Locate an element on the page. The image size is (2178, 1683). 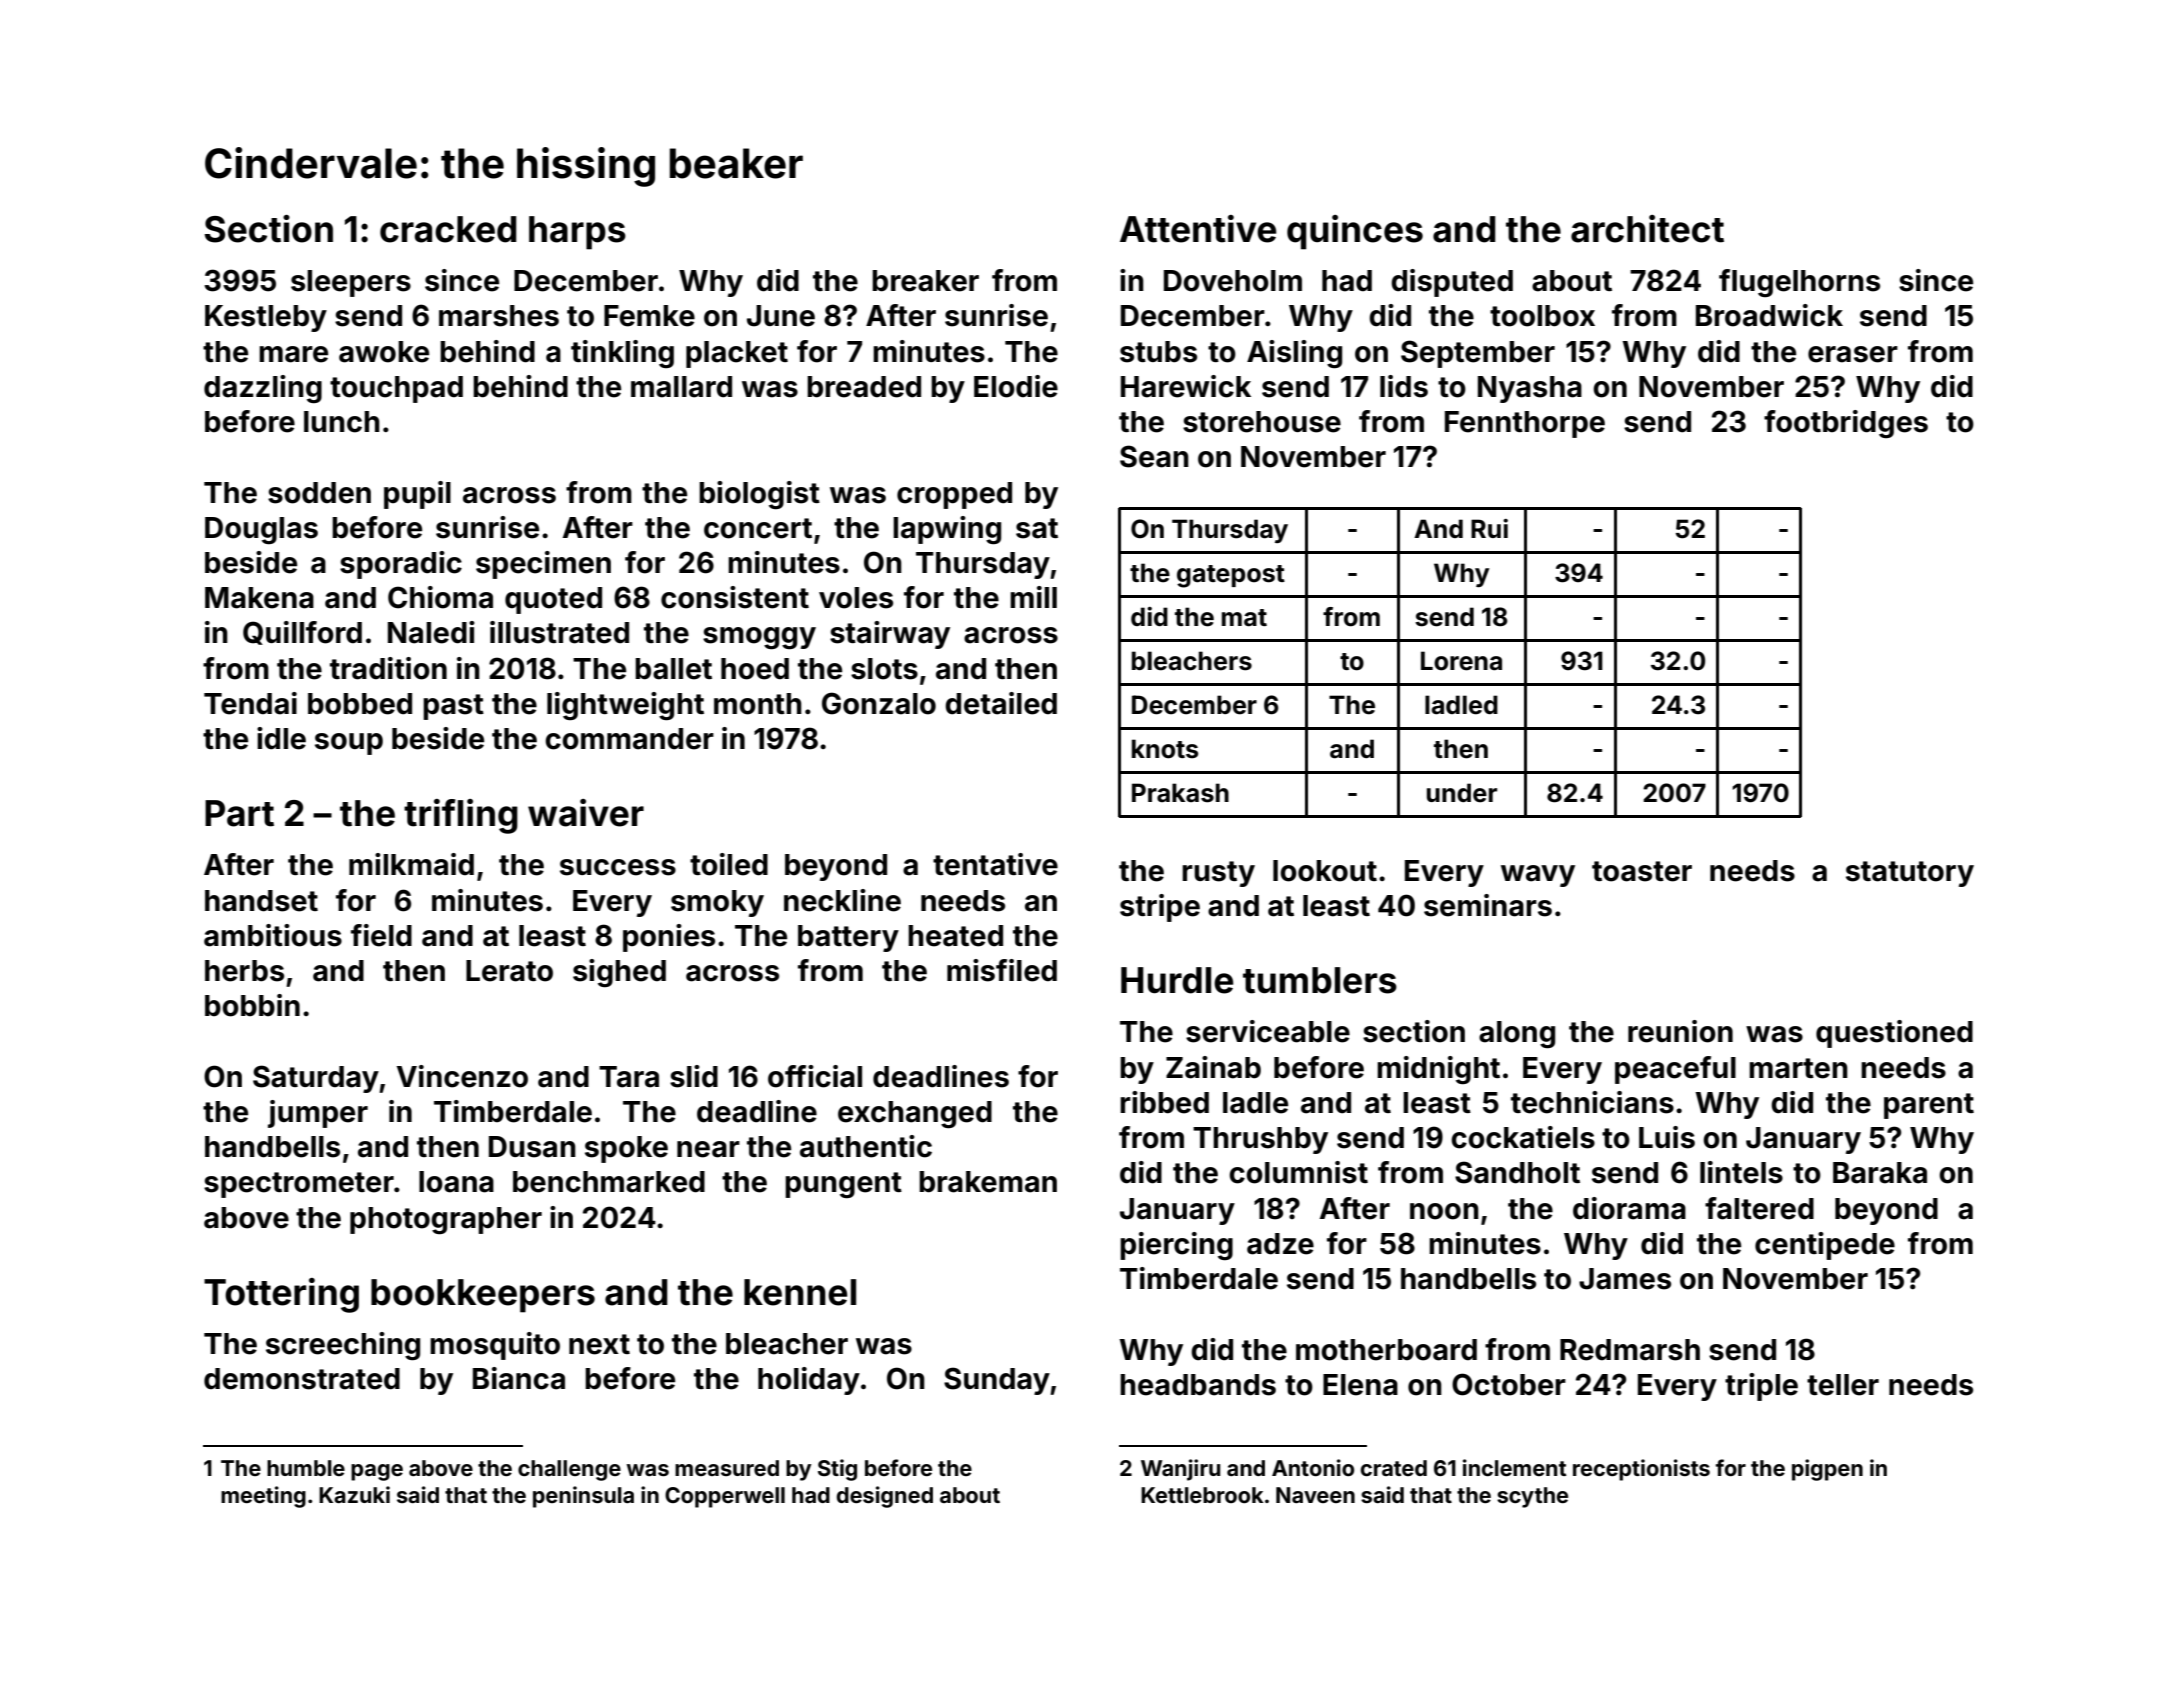
photographer is located at coordinates (446, 1221).
